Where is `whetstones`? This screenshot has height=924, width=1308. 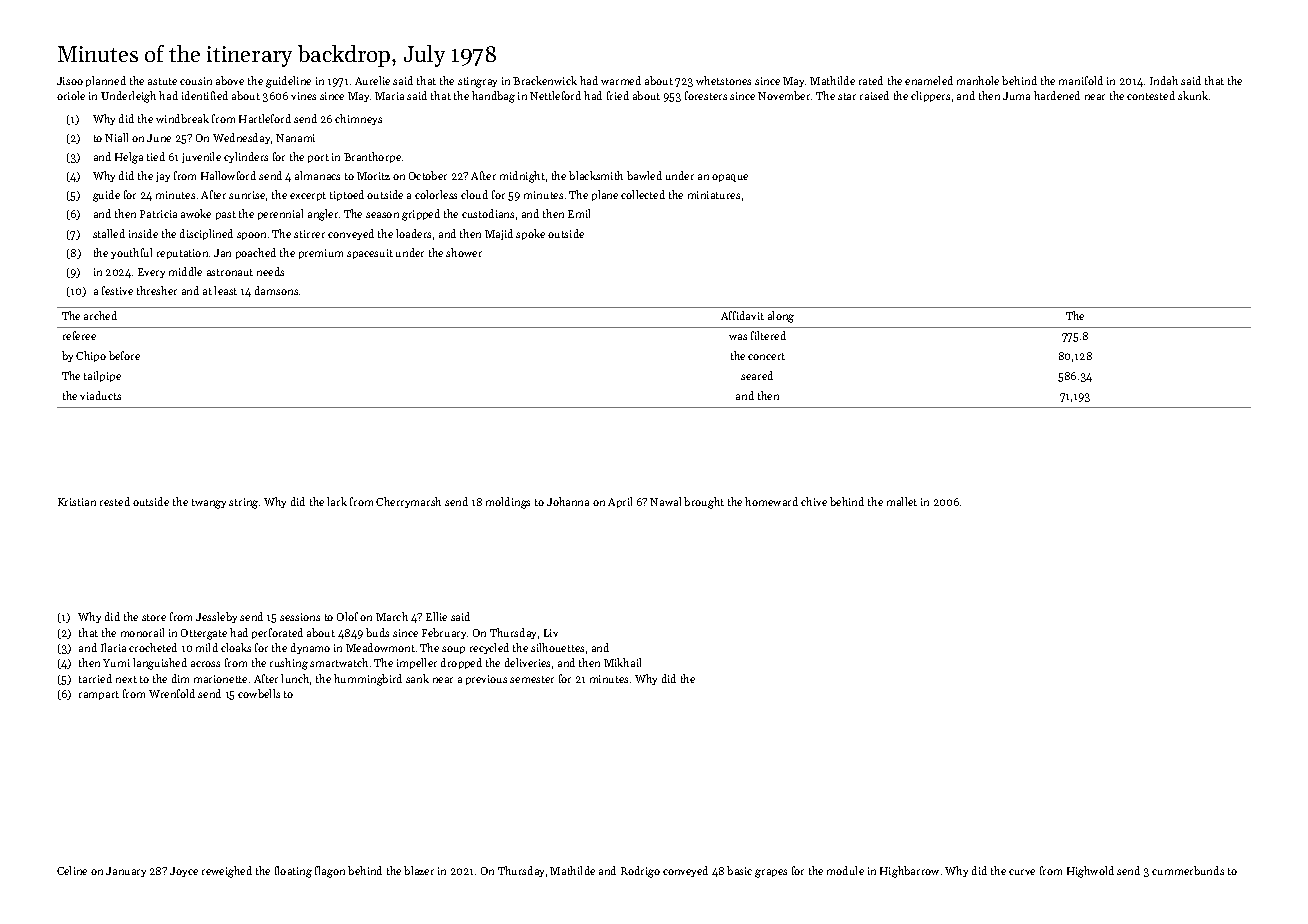 whetstones is located at coordinates (723, 80).
